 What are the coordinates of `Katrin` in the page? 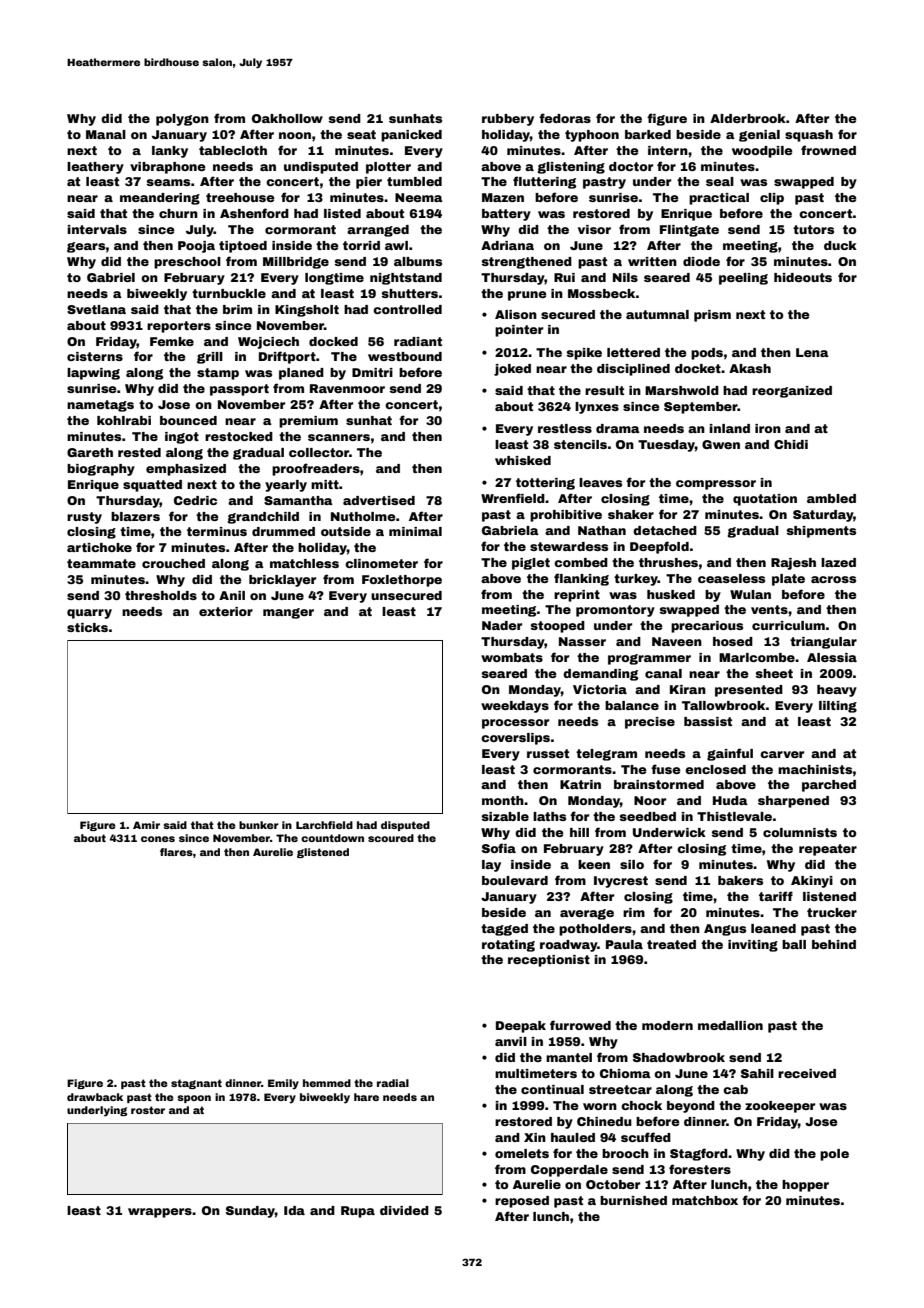 It's located at (580, 784).
